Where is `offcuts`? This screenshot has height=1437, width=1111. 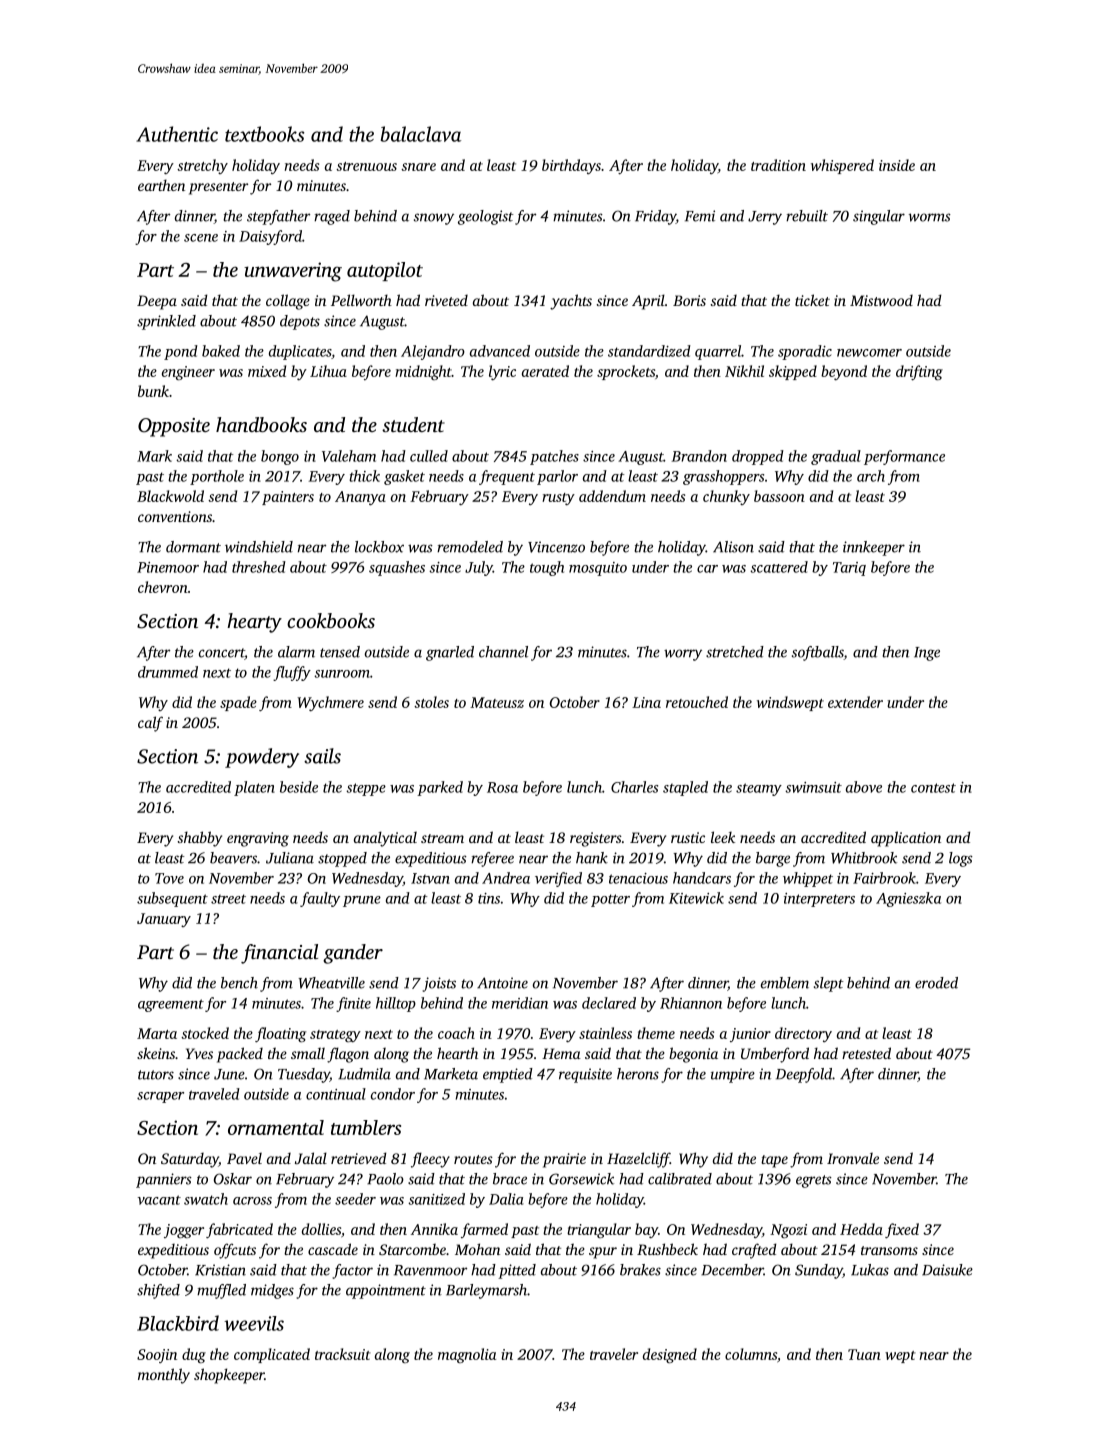
offcuts is located at coordinates (235, 1251).
